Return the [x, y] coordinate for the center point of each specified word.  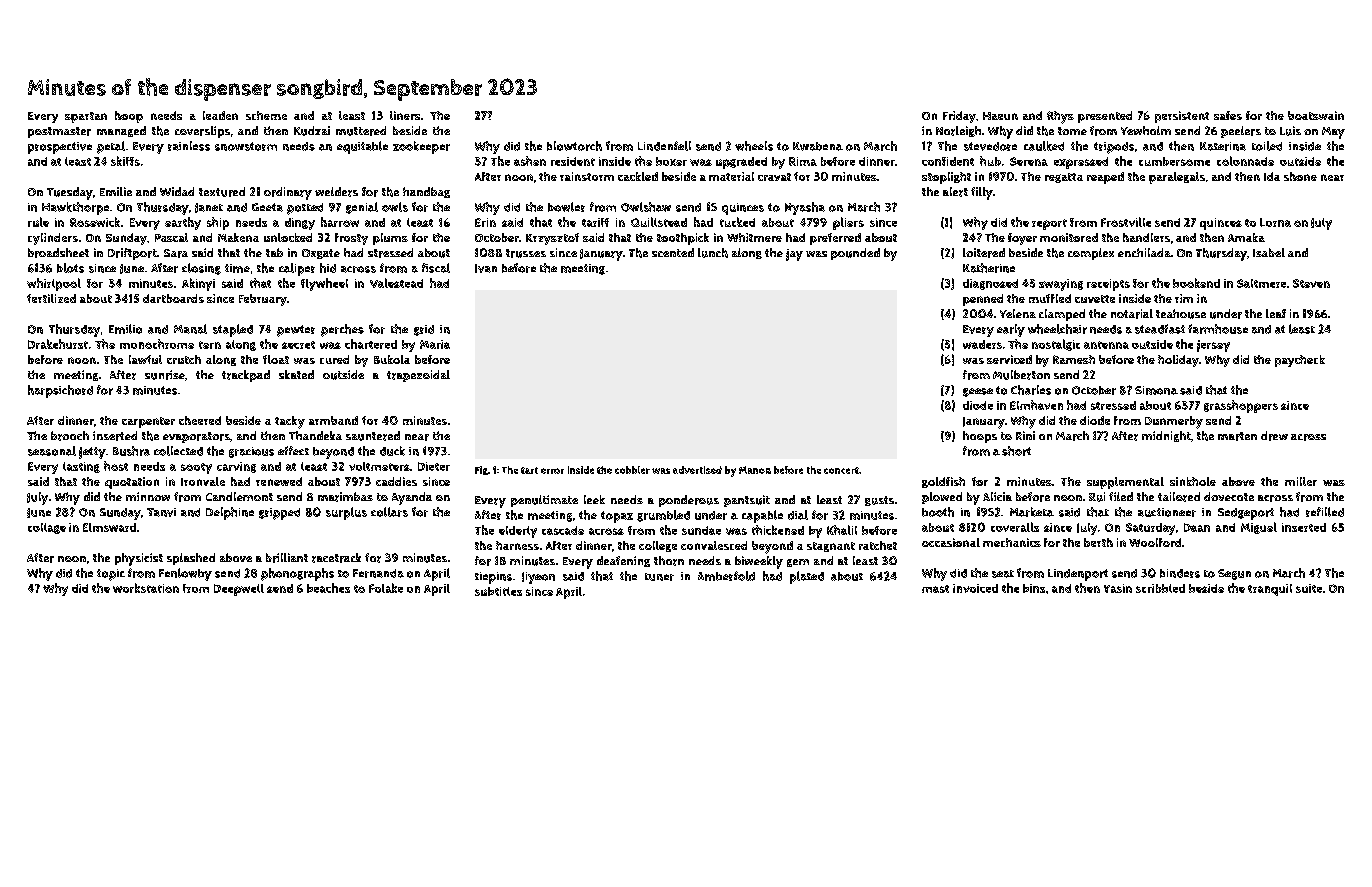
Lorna [1275, 222]
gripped [279, 514]
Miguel [1259, 528]
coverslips [202, 132]
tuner [659, 577]
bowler [566, 207]
